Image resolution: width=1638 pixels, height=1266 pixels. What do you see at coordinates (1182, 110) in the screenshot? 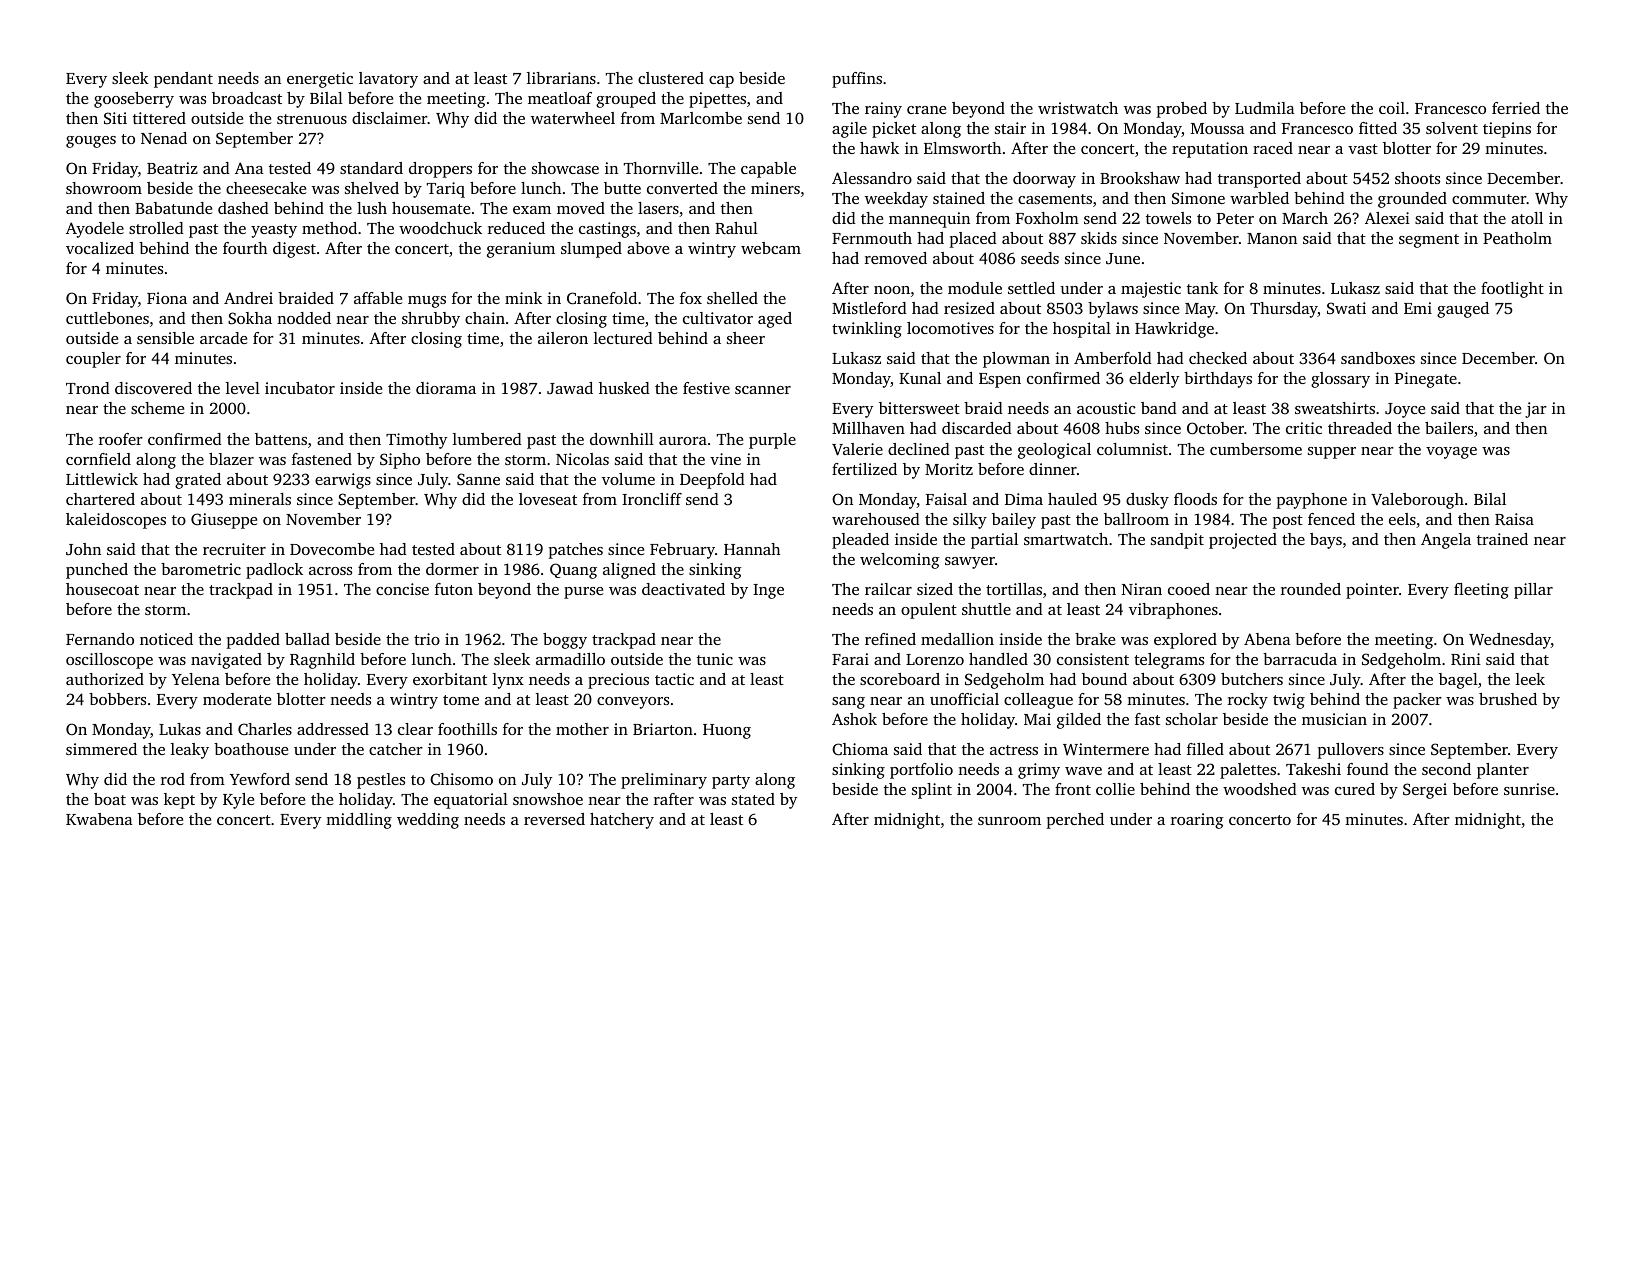
I see `probed` at bounding box center [1182, 110].
